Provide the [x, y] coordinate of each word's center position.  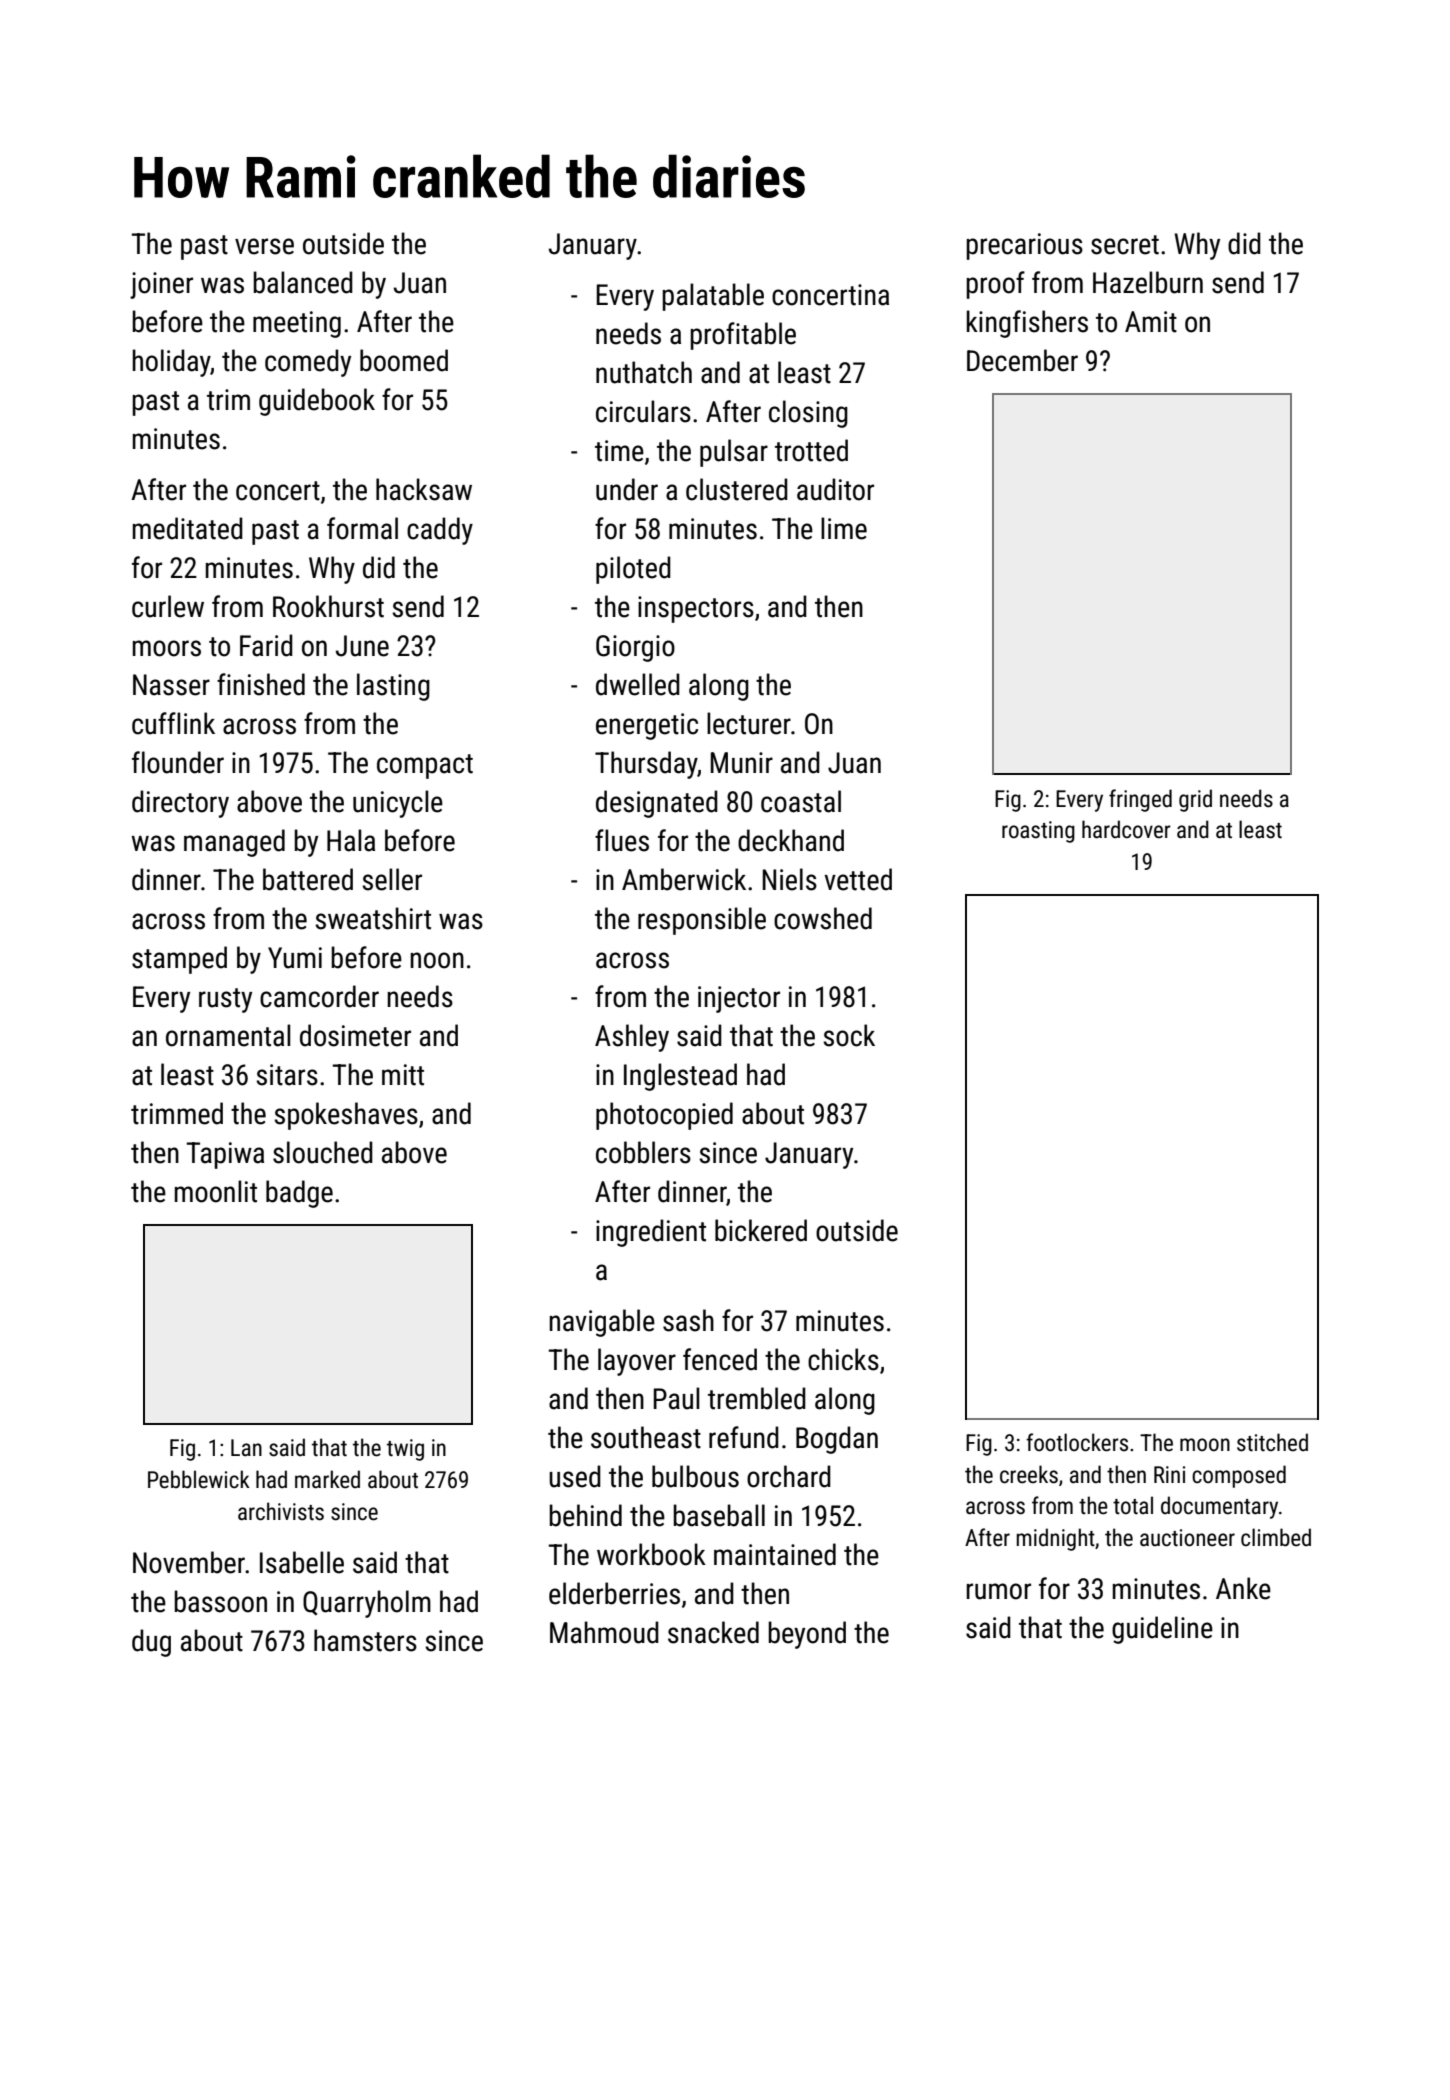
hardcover [1126, 829]
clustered [737, 489]
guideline [1162, 1630]
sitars [287, 1075]
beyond [807, 1635]
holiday [171, 363]
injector [739, 999]
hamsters [365, 1640]
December [1022, 360]
